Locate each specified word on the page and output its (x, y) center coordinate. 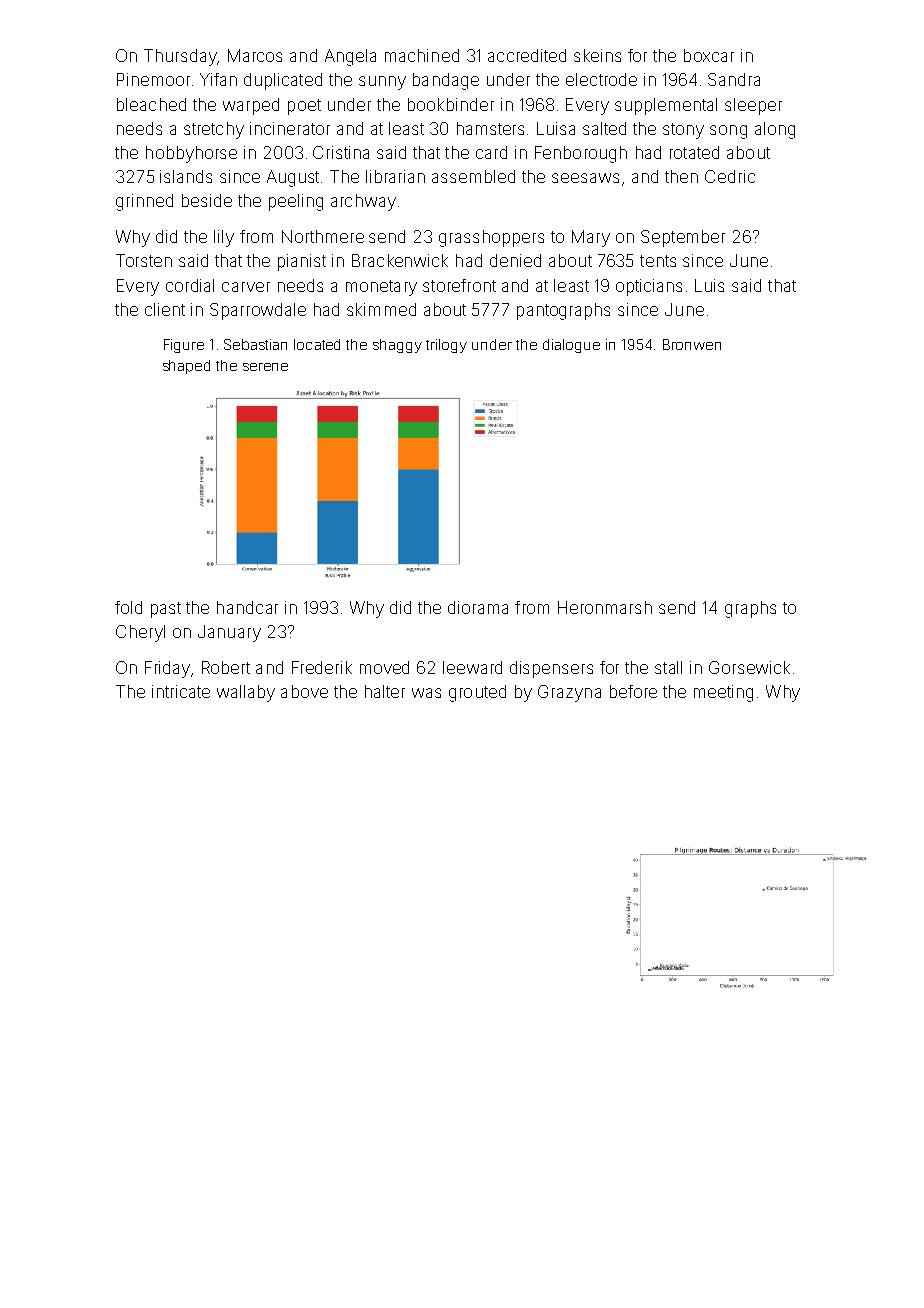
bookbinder (451, 104)
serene (265, 367)
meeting (723, 693)
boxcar (709, 55)
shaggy (397, 346)
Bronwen (692, 344)
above (304, 691)
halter (385, 691)
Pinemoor (153, 79)
